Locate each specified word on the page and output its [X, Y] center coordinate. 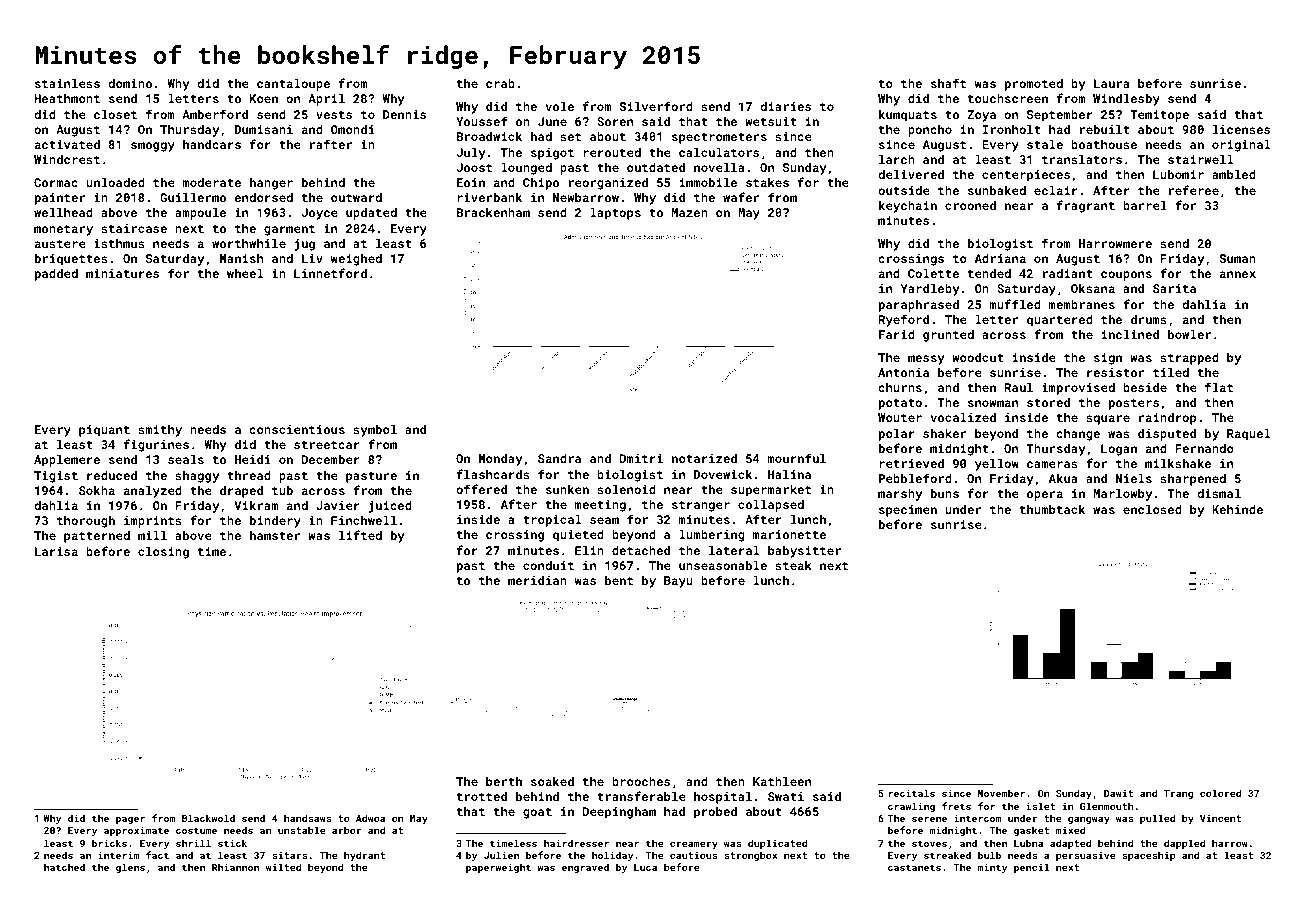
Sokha [97, 490]
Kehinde [1237, 509]
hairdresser [576, 843]
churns [900, 387]
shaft [948, 83]
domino [130, 83]
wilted [283, 867]
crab [500, 83]
